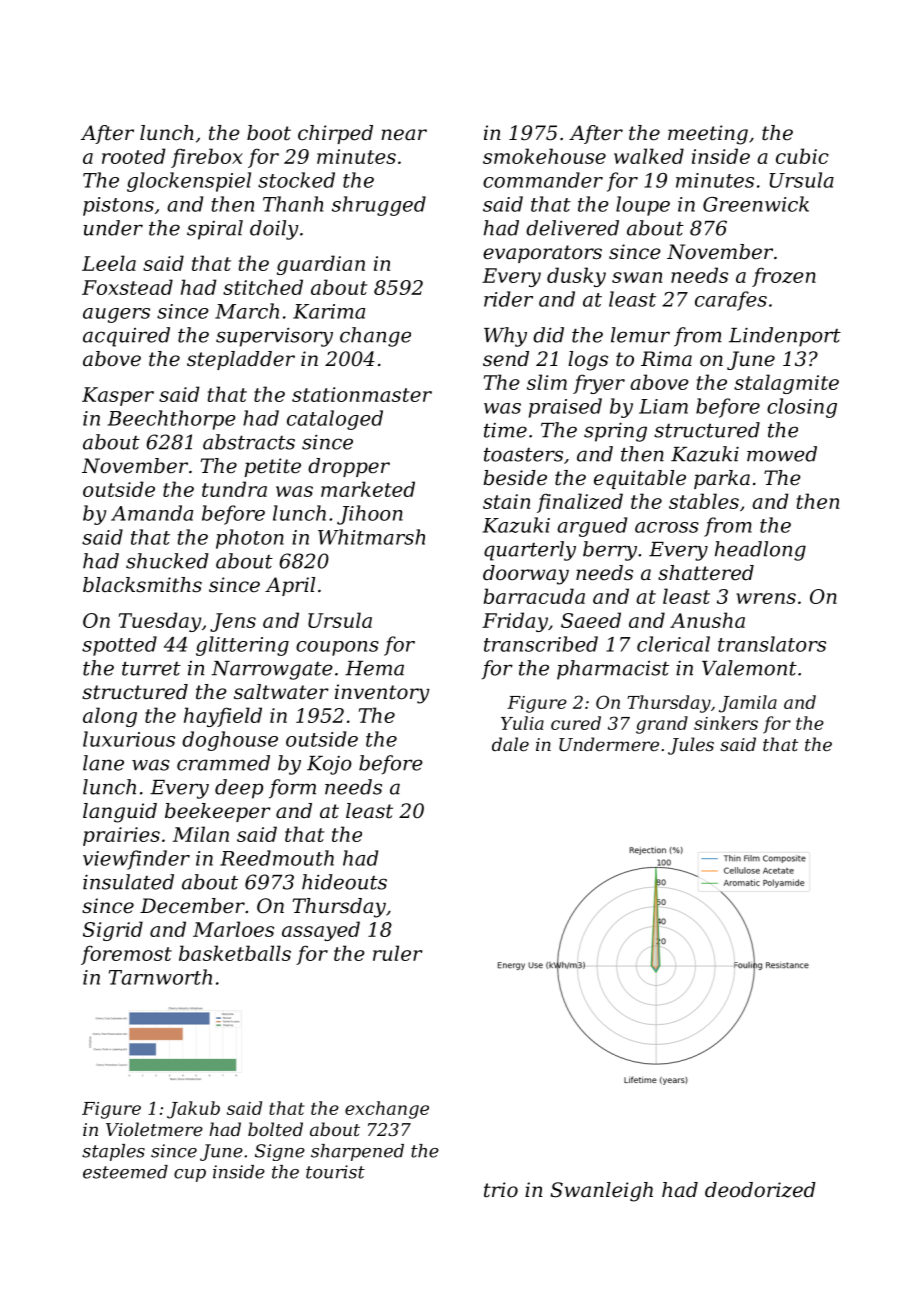 This page has width=924, height=1311. What do you see at coordinates (190, 1175) in the page?
I see `cup` at bounding box center [190, 1175].
